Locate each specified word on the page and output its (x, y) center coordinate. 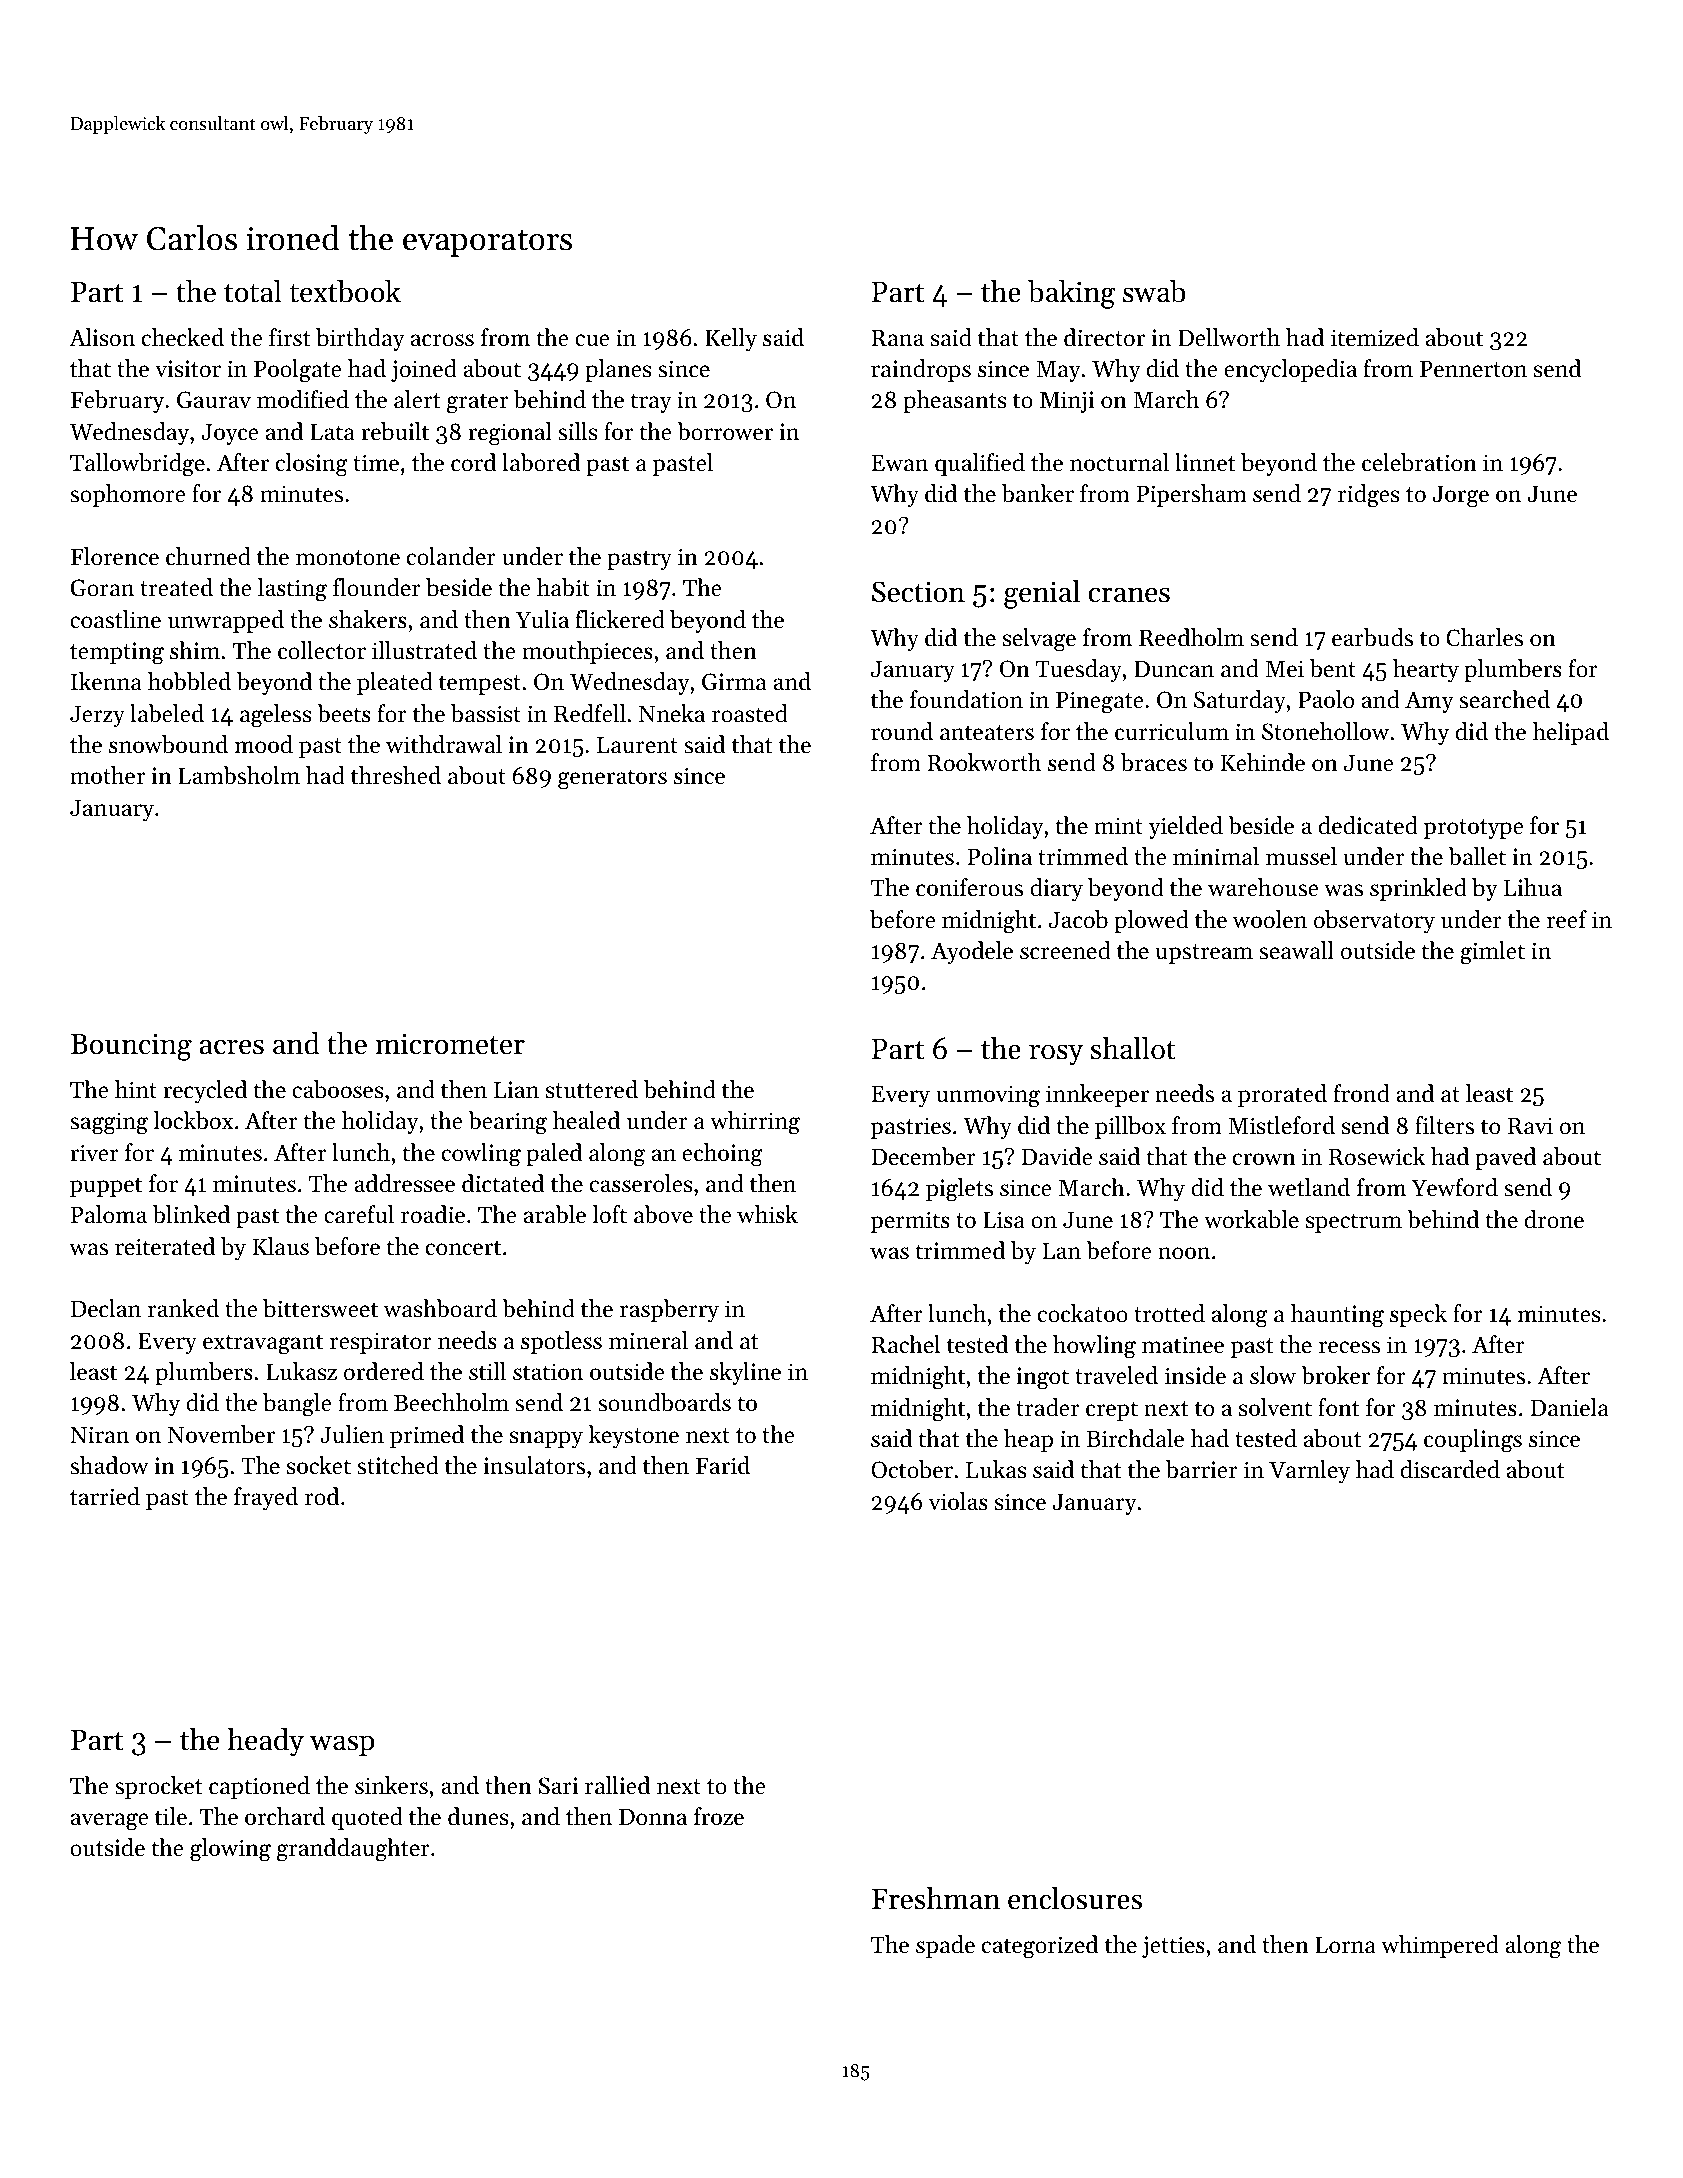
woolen (1269, 919)
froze (719, 1816)
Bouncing (131, 1047)
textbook (345, 291)
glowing (230, 1850)
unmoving (988, 1096)
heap (1028, 1440)
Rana (897, 337)
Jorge (1461, 497)
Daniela (1569, 1407)
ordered (384, 1371)
